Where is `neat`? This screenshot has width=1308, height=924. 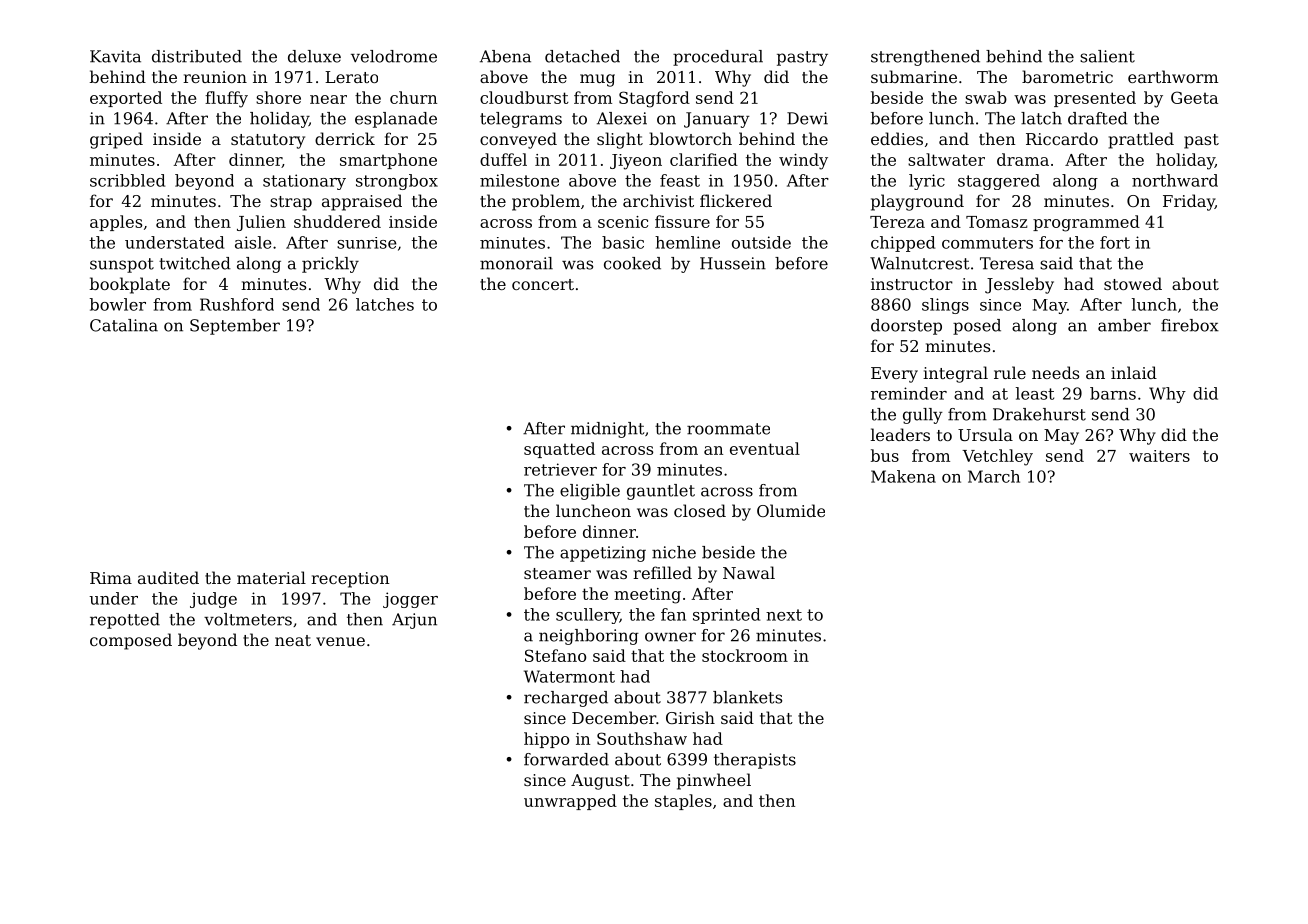
neat is located at coordinates (293, 640).
